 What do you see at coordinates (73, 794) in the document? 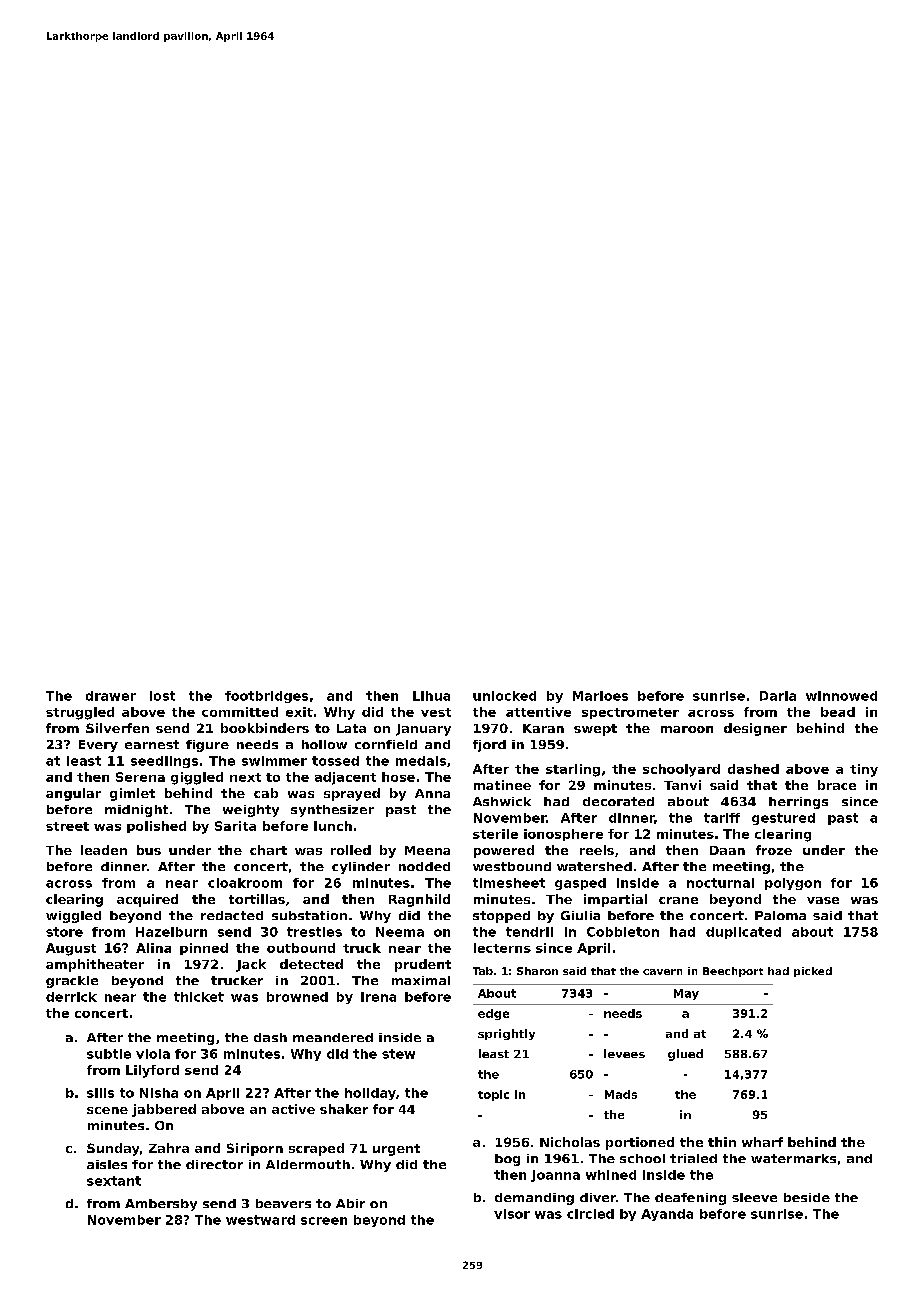
I see `angular` at bounding box center [73, 794].
